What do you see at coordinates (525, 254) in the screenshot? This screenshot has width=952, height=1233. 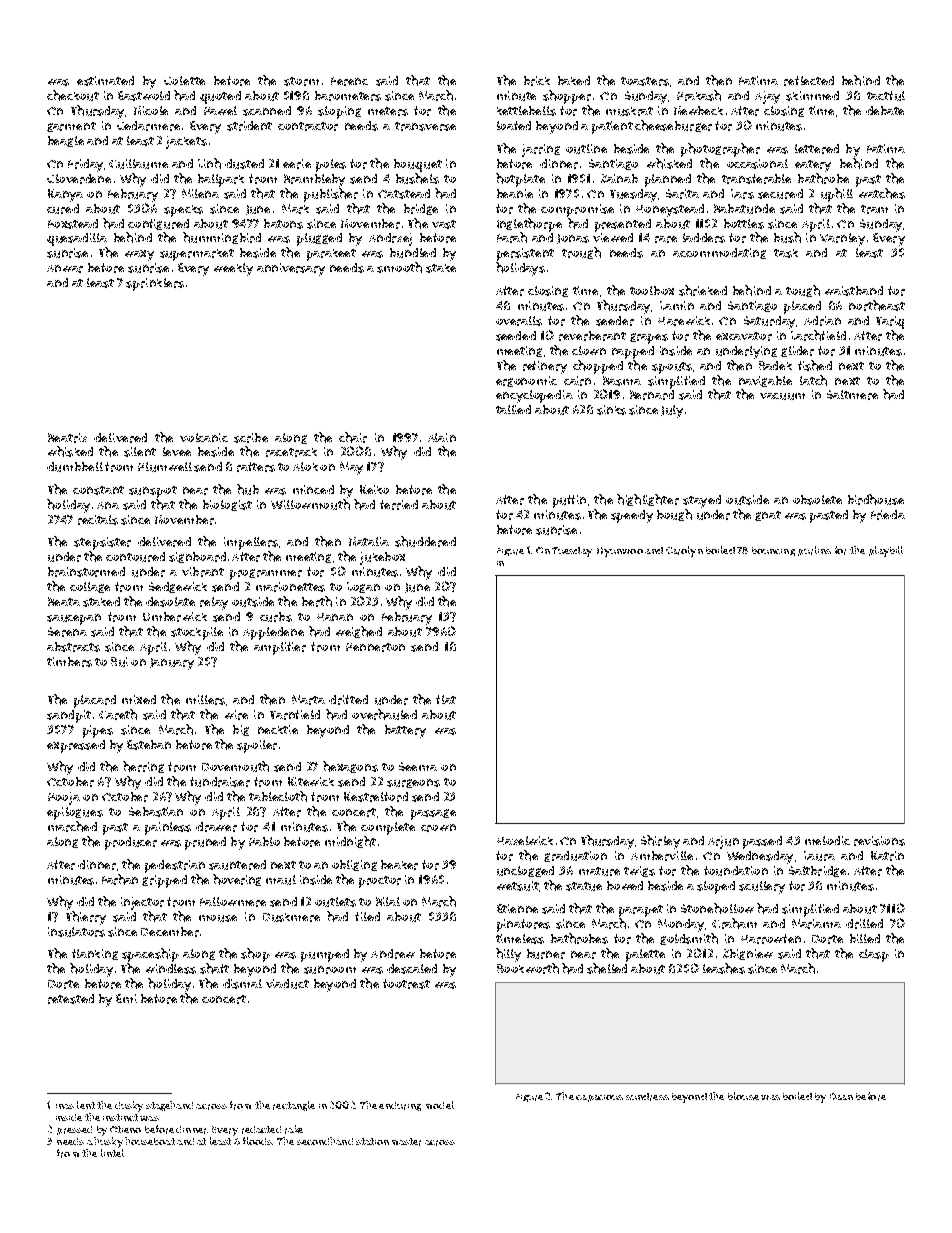 I see `persistent` at bounding box center [525, 254].
